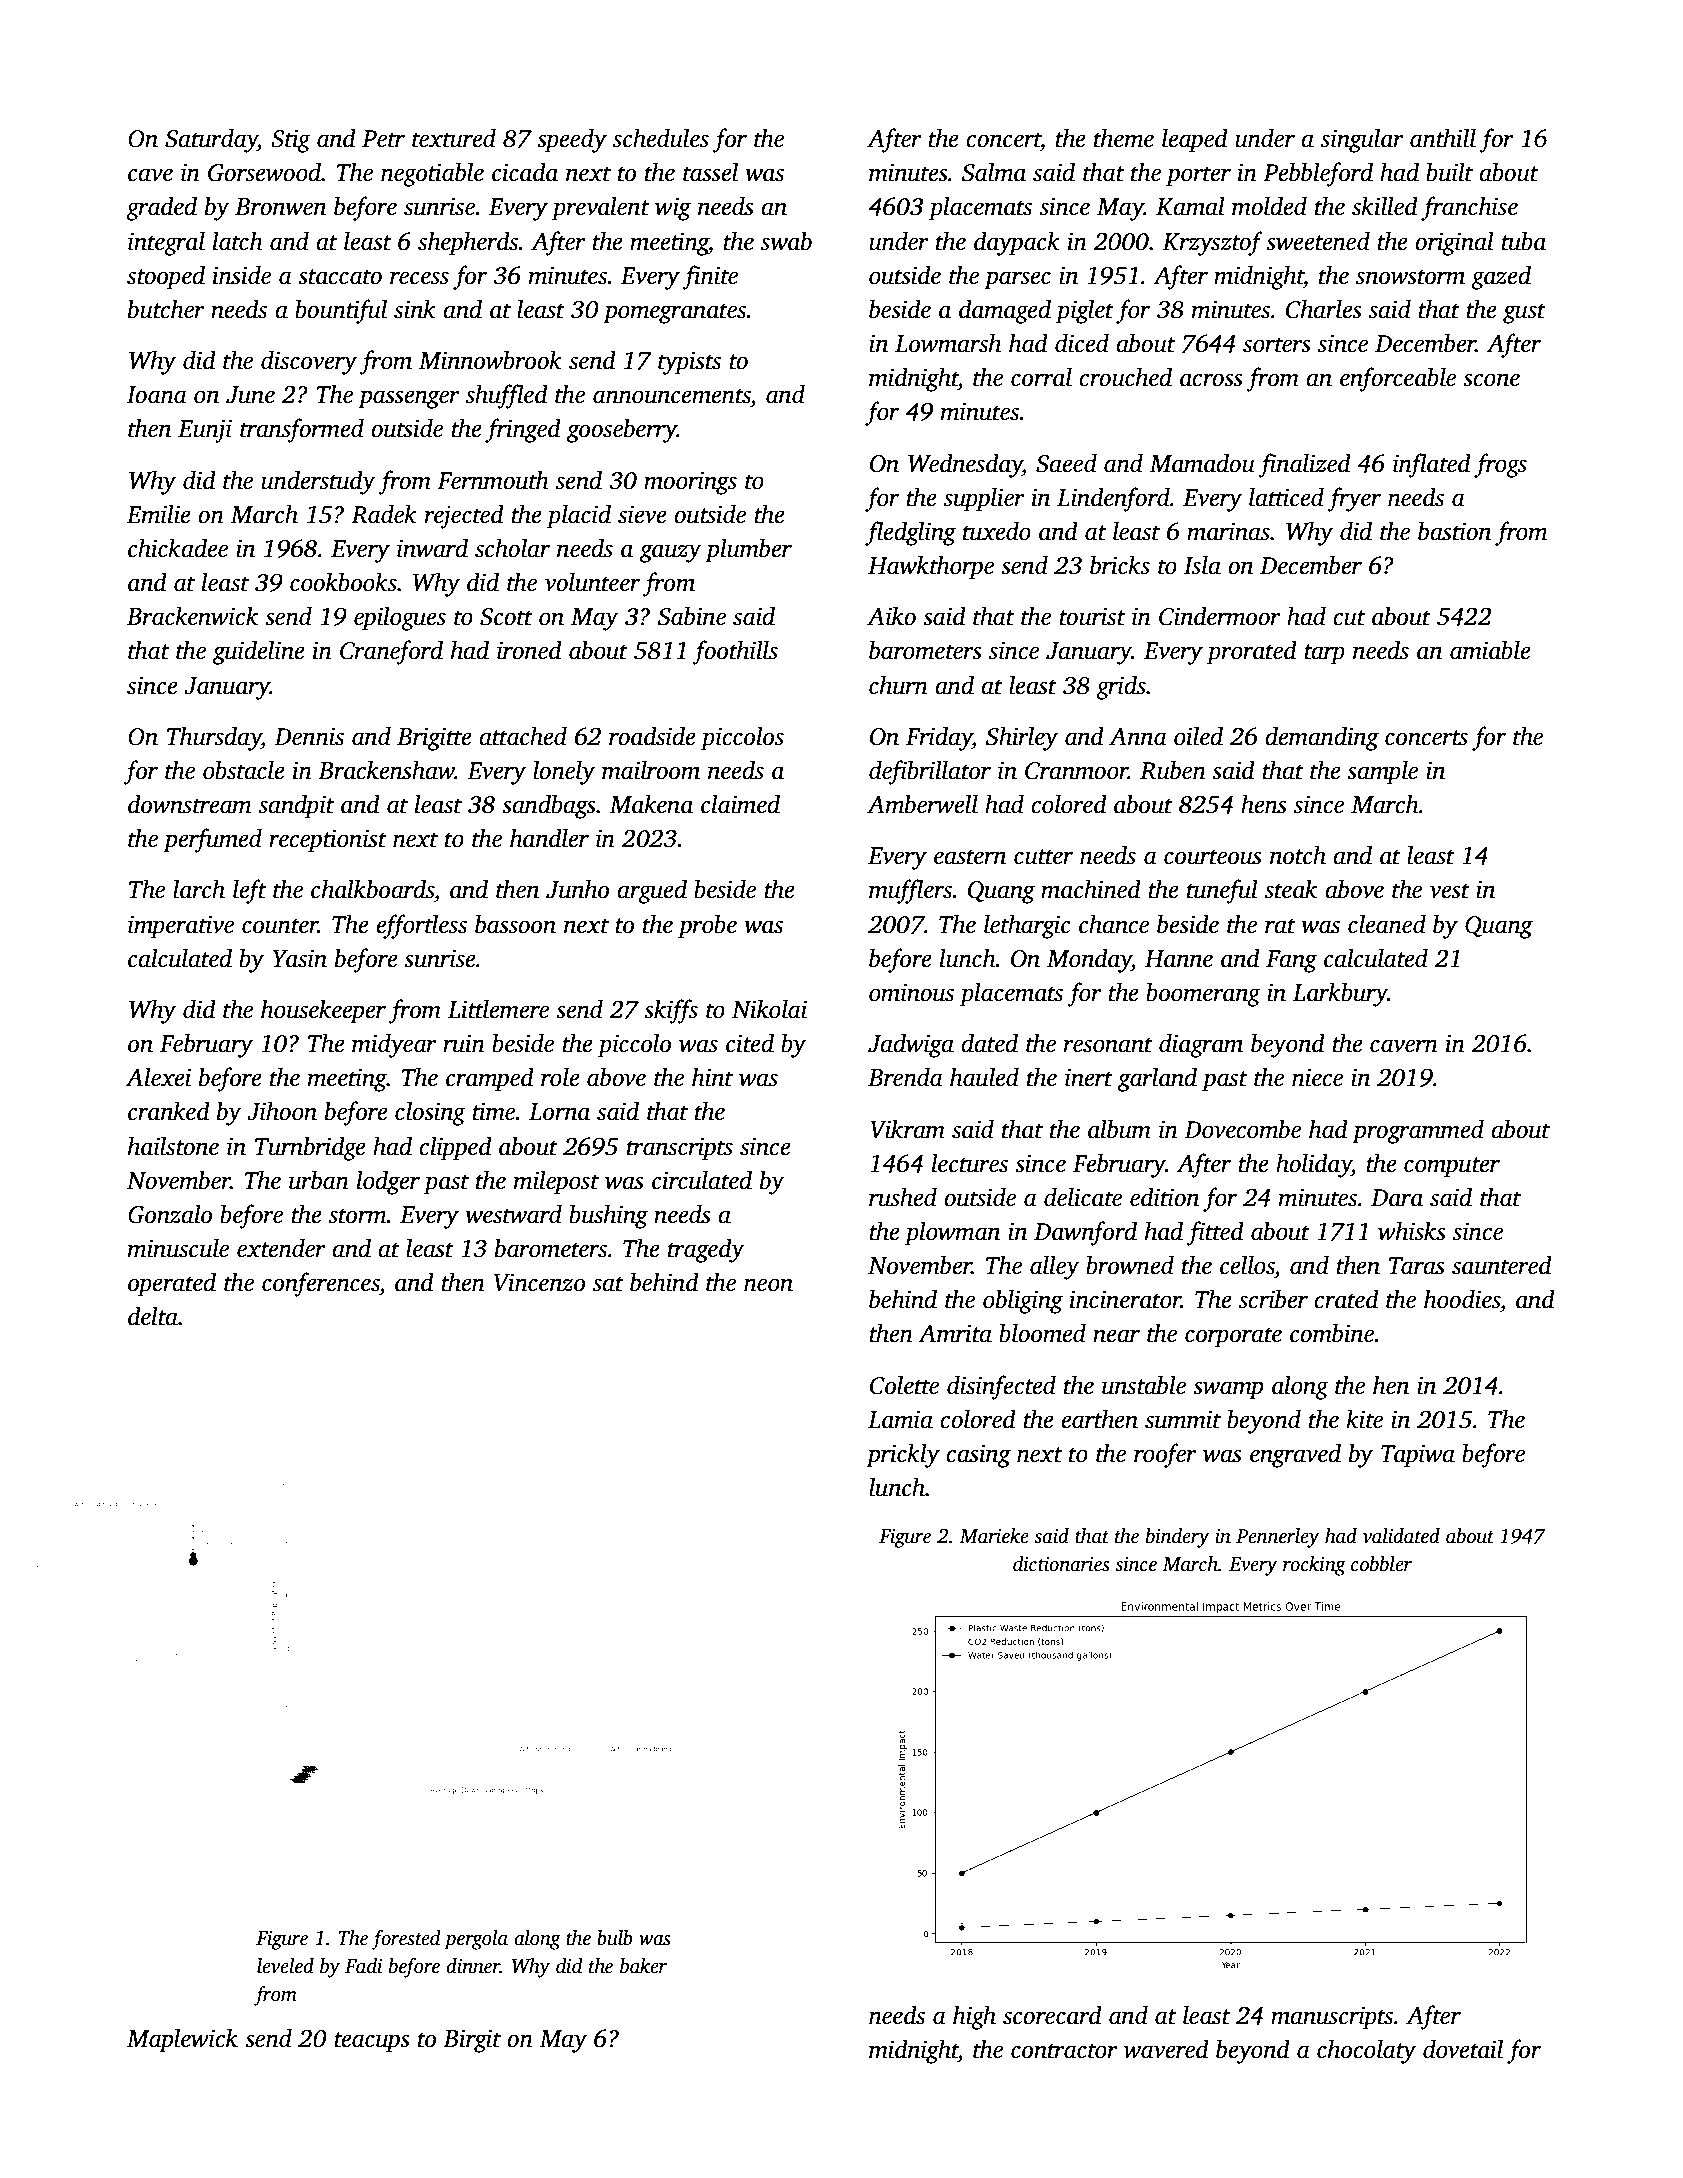 The image size is (1683, 2178). What do you see at coordinates (1305, 465) in the document?
I see `finalized` at bounding box center [1305, 465].
